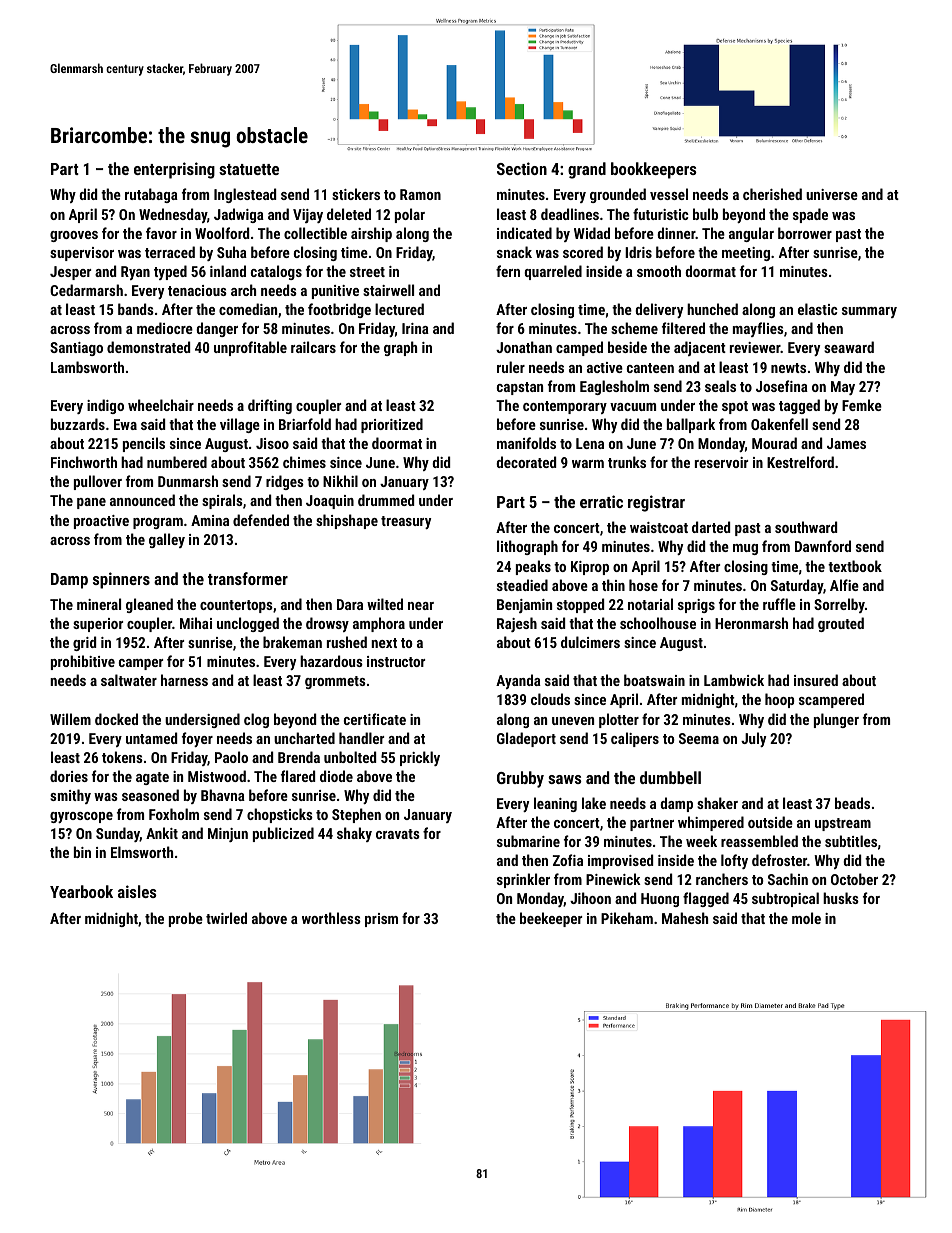 Image resolution: width=952 pixels, height=1233 pixels. What do you see at coordinates (844, 585) in the screenshot?
I see `Alfie` at bounding box center [844, 585].
